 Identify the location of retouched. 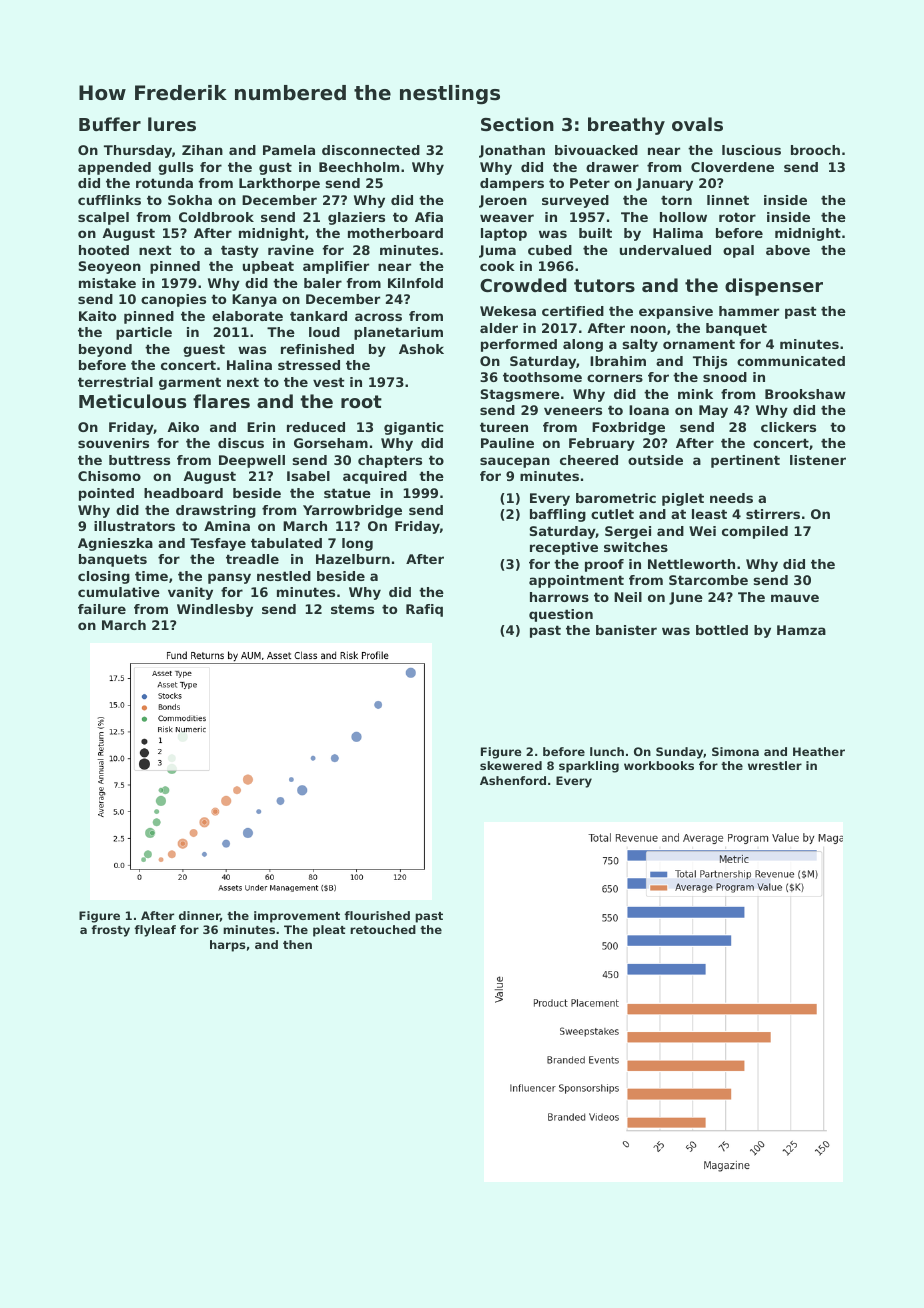
(383, 929).
